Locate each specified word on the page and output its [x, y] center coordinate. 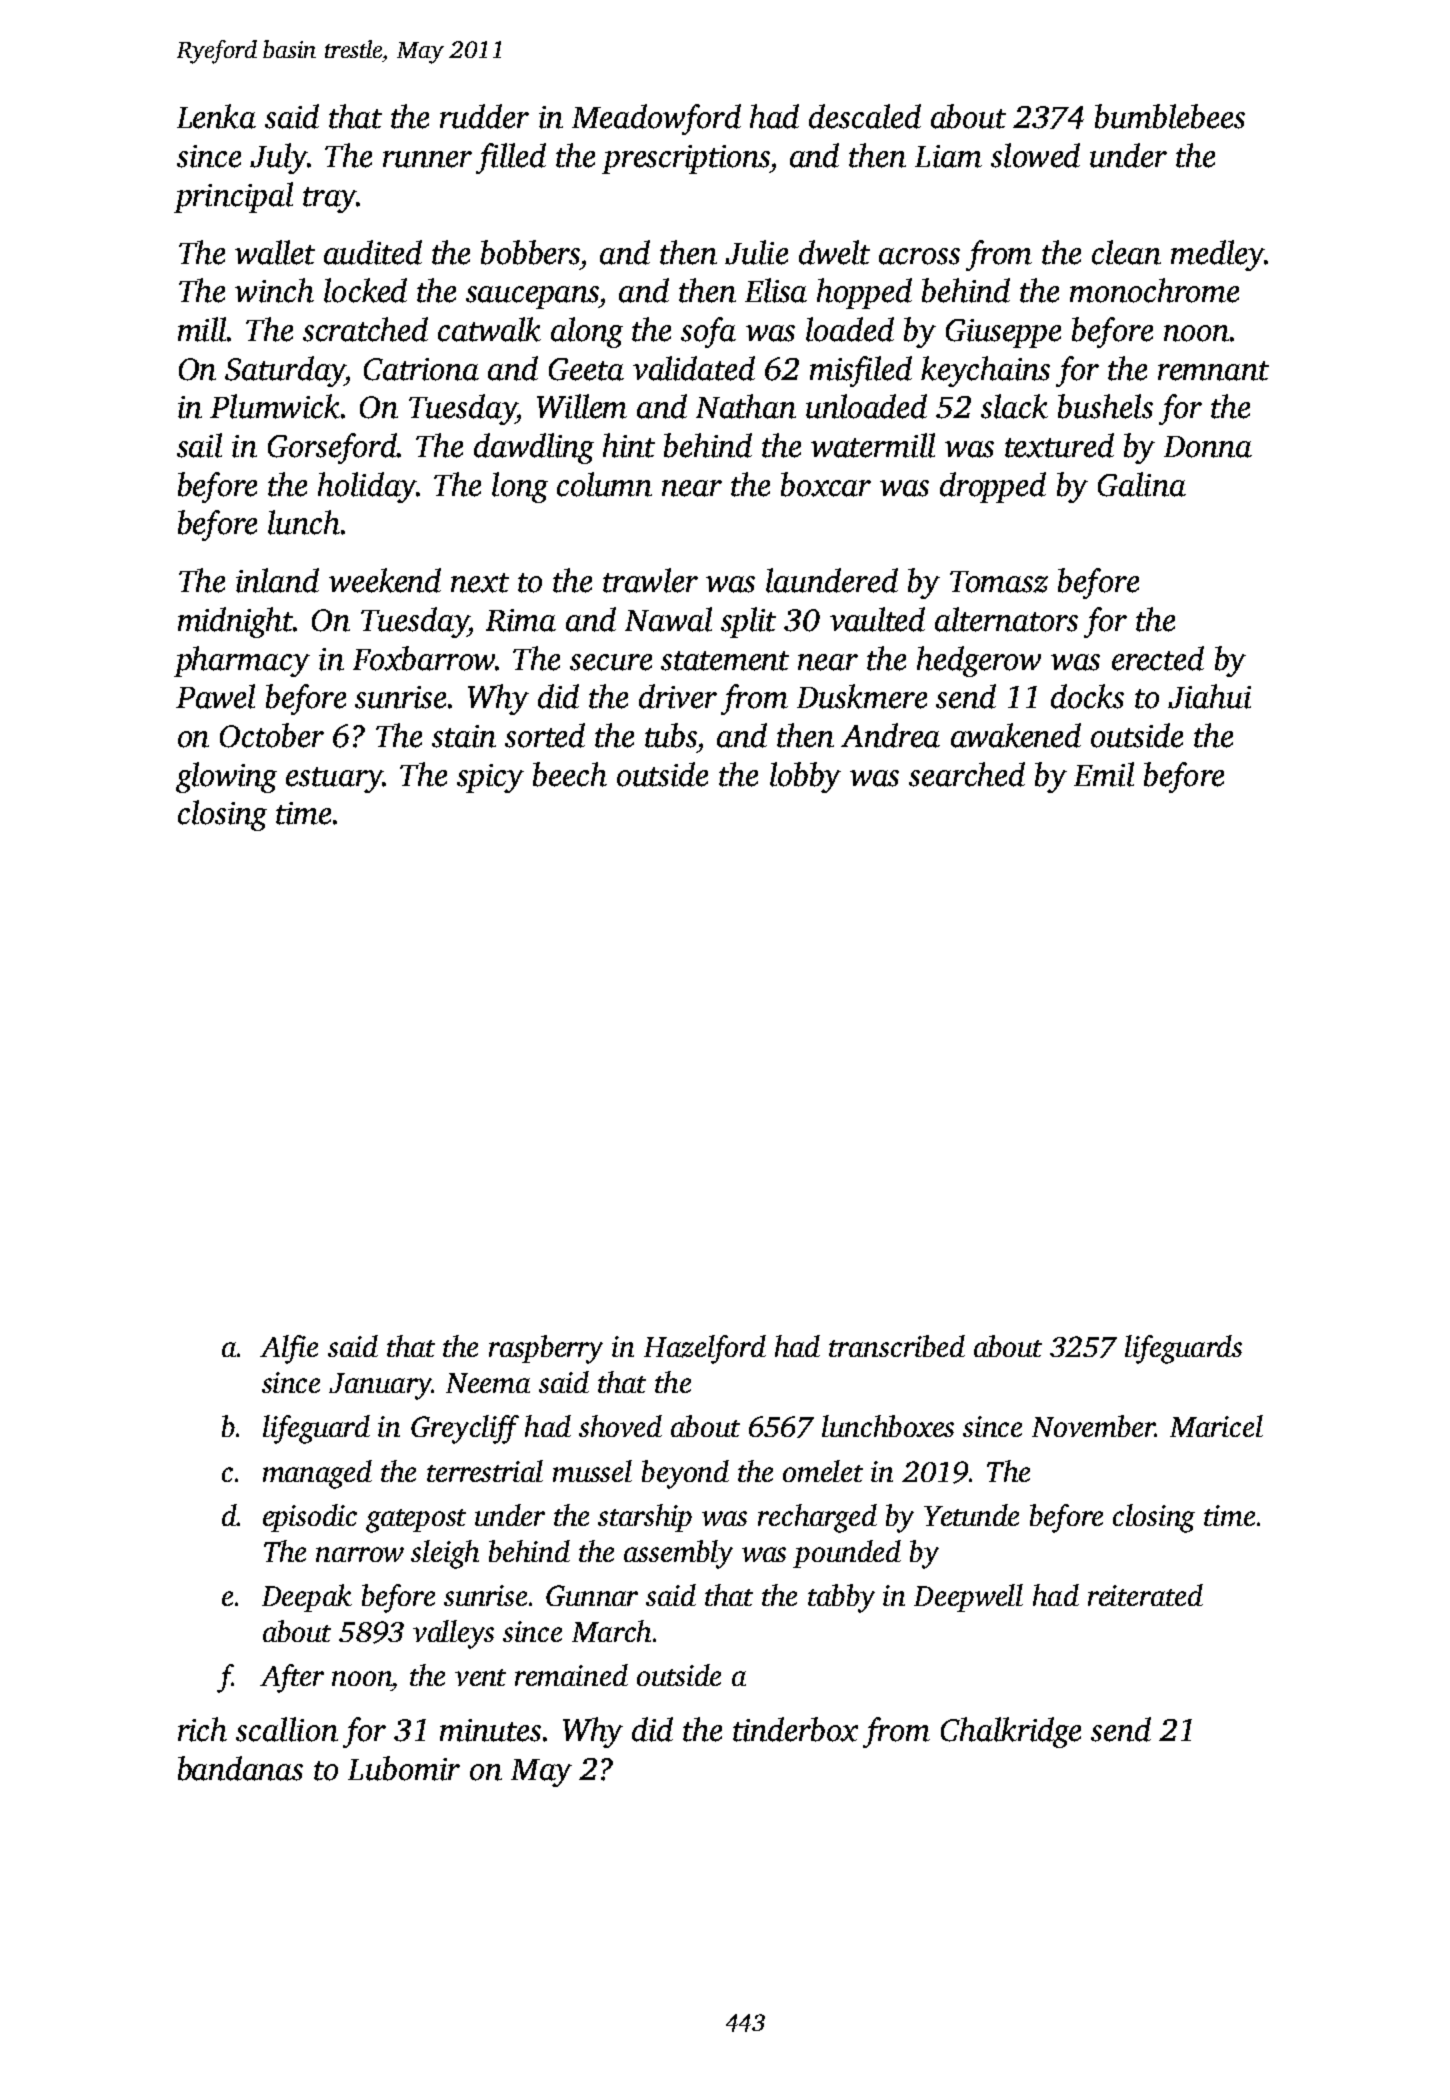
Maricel [1216, 1426]
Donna [1208, 447]
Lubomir [404, 1768]
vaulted [877, 619]
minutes [490, 1730]
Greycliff [465, 1429]
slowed [1035, 155]
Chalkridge [1011, 1732]
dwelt [834, 252]
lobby [805, 777]
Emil [1104, 774]
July [278, 158]
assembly [678, 1554]
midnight [235, 622]
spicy [490, 778]
